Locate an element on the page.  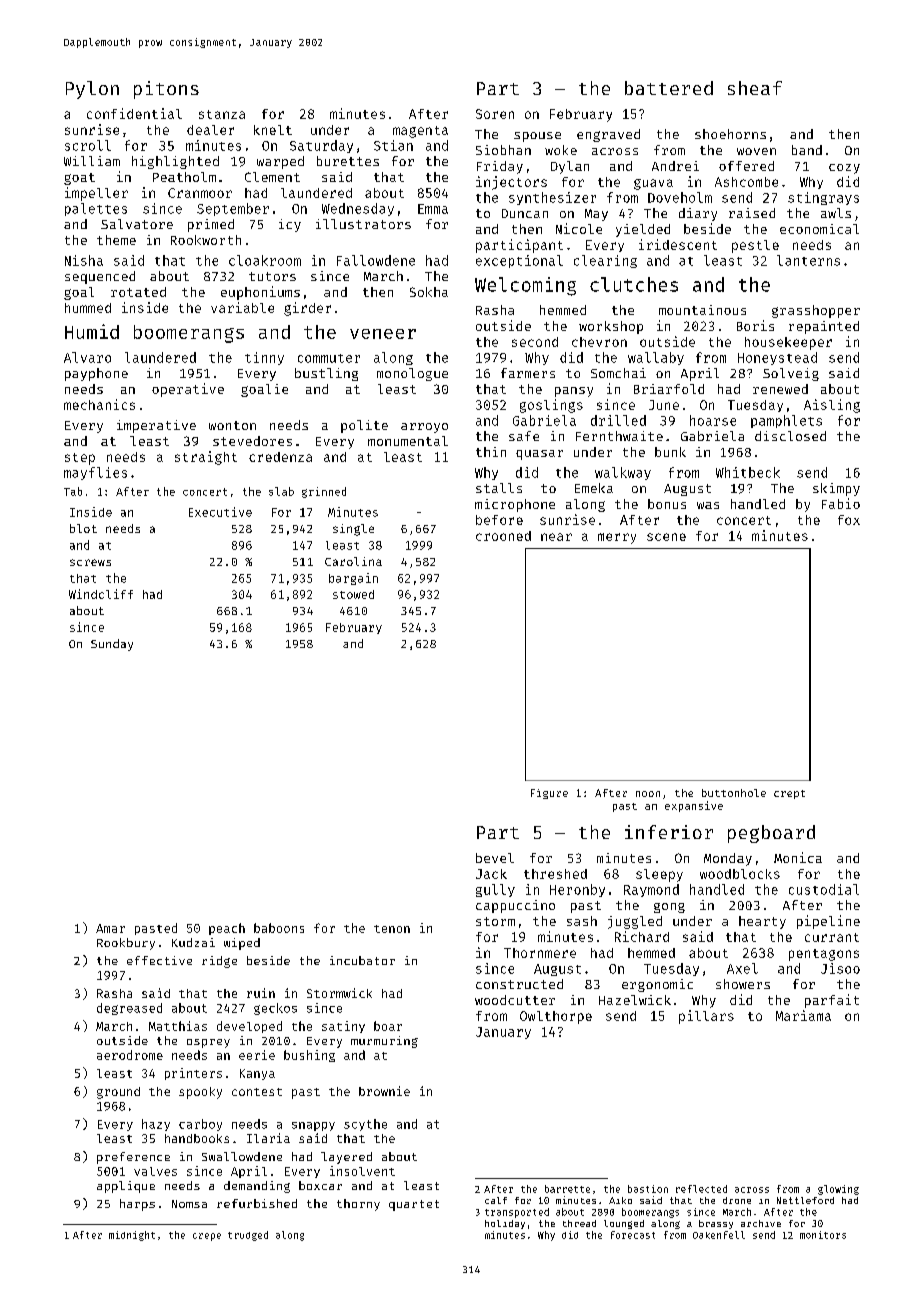
Pylon is located at coordinates (92, 90).
